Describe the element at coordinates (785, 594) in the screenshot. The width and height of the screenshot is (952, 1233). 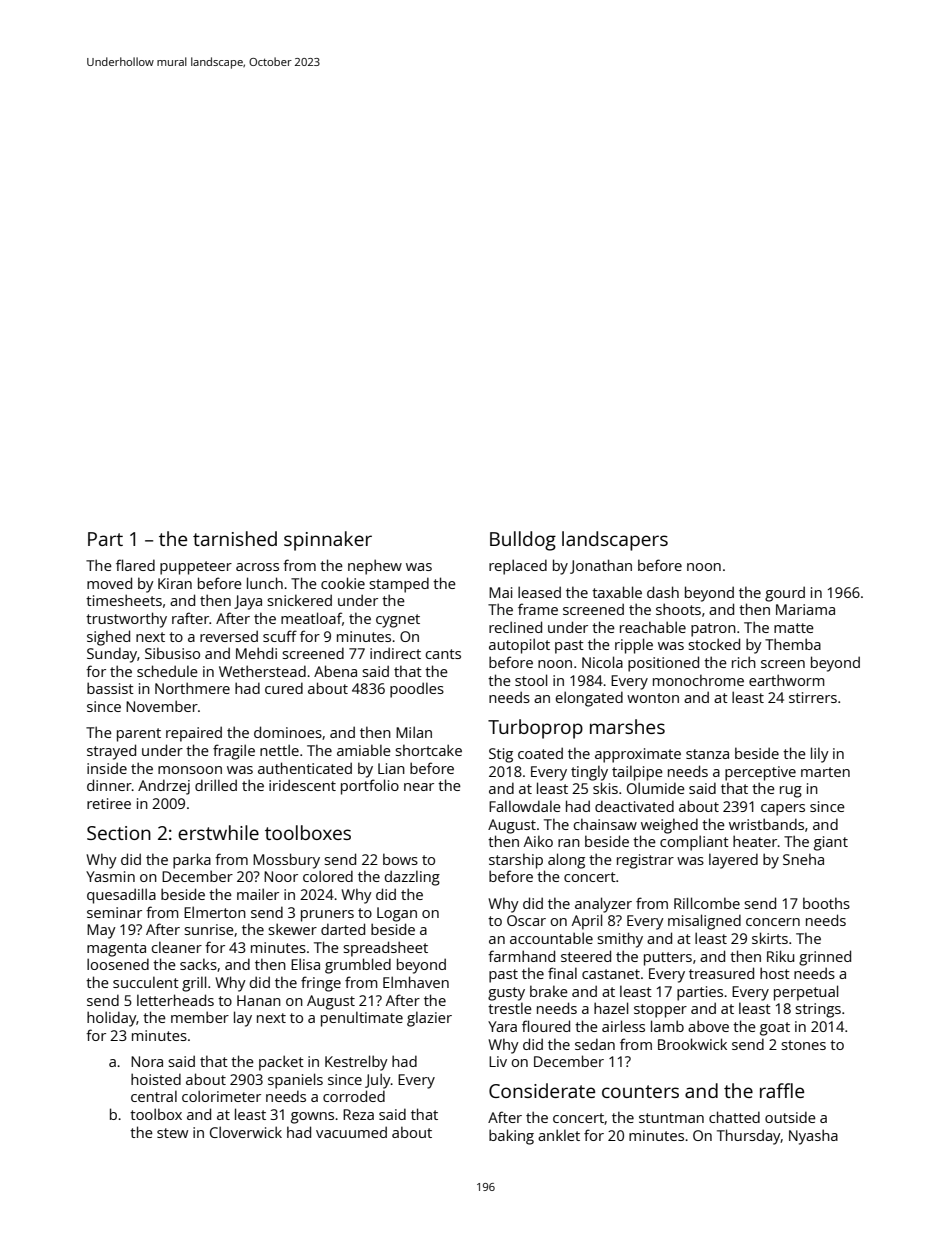
I see `gourd` at that location.
